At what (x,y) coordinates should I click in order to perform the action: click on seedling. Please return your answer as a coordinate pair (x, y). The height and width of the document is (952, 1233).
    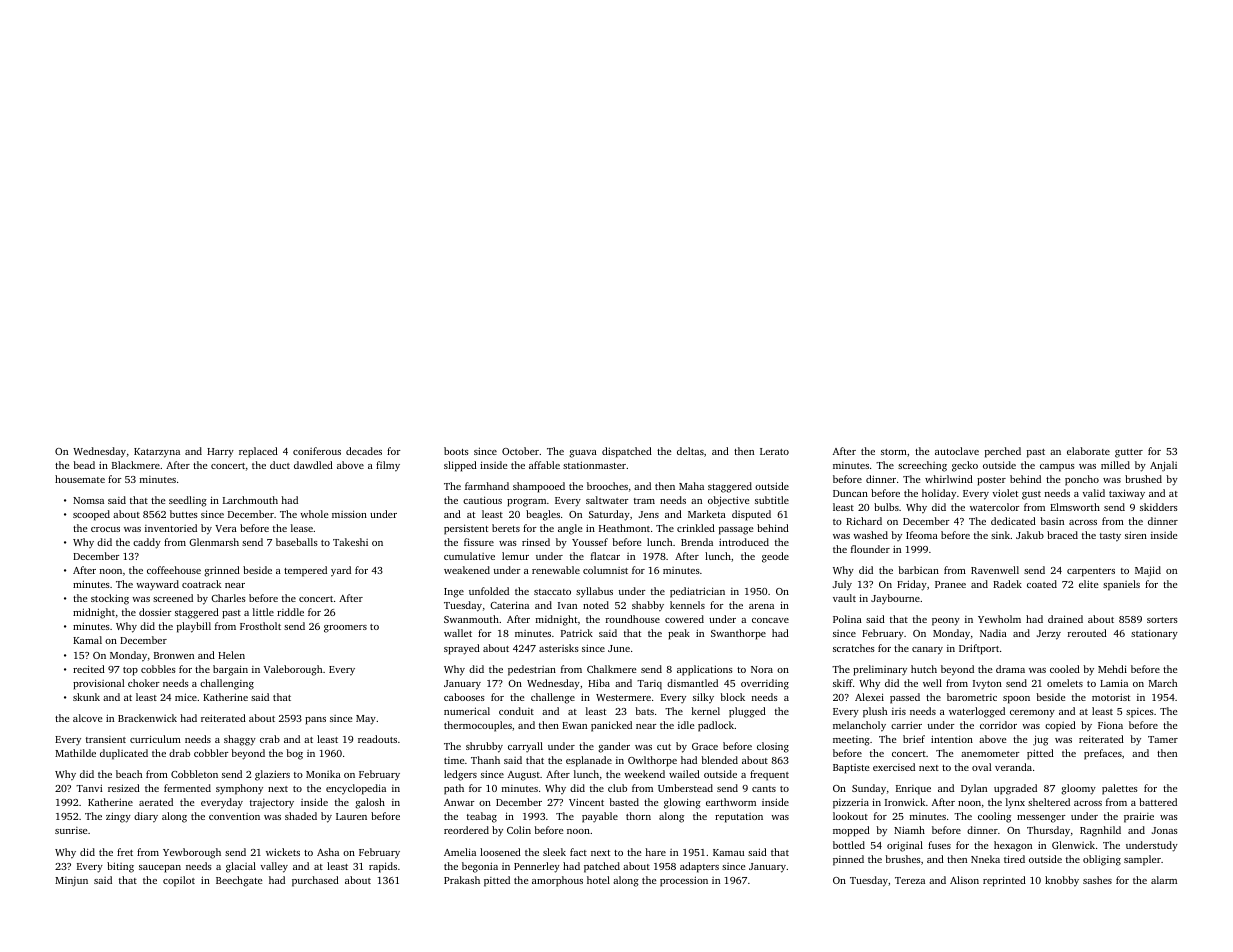
    Looking at the image, I should click on (188, 501).
